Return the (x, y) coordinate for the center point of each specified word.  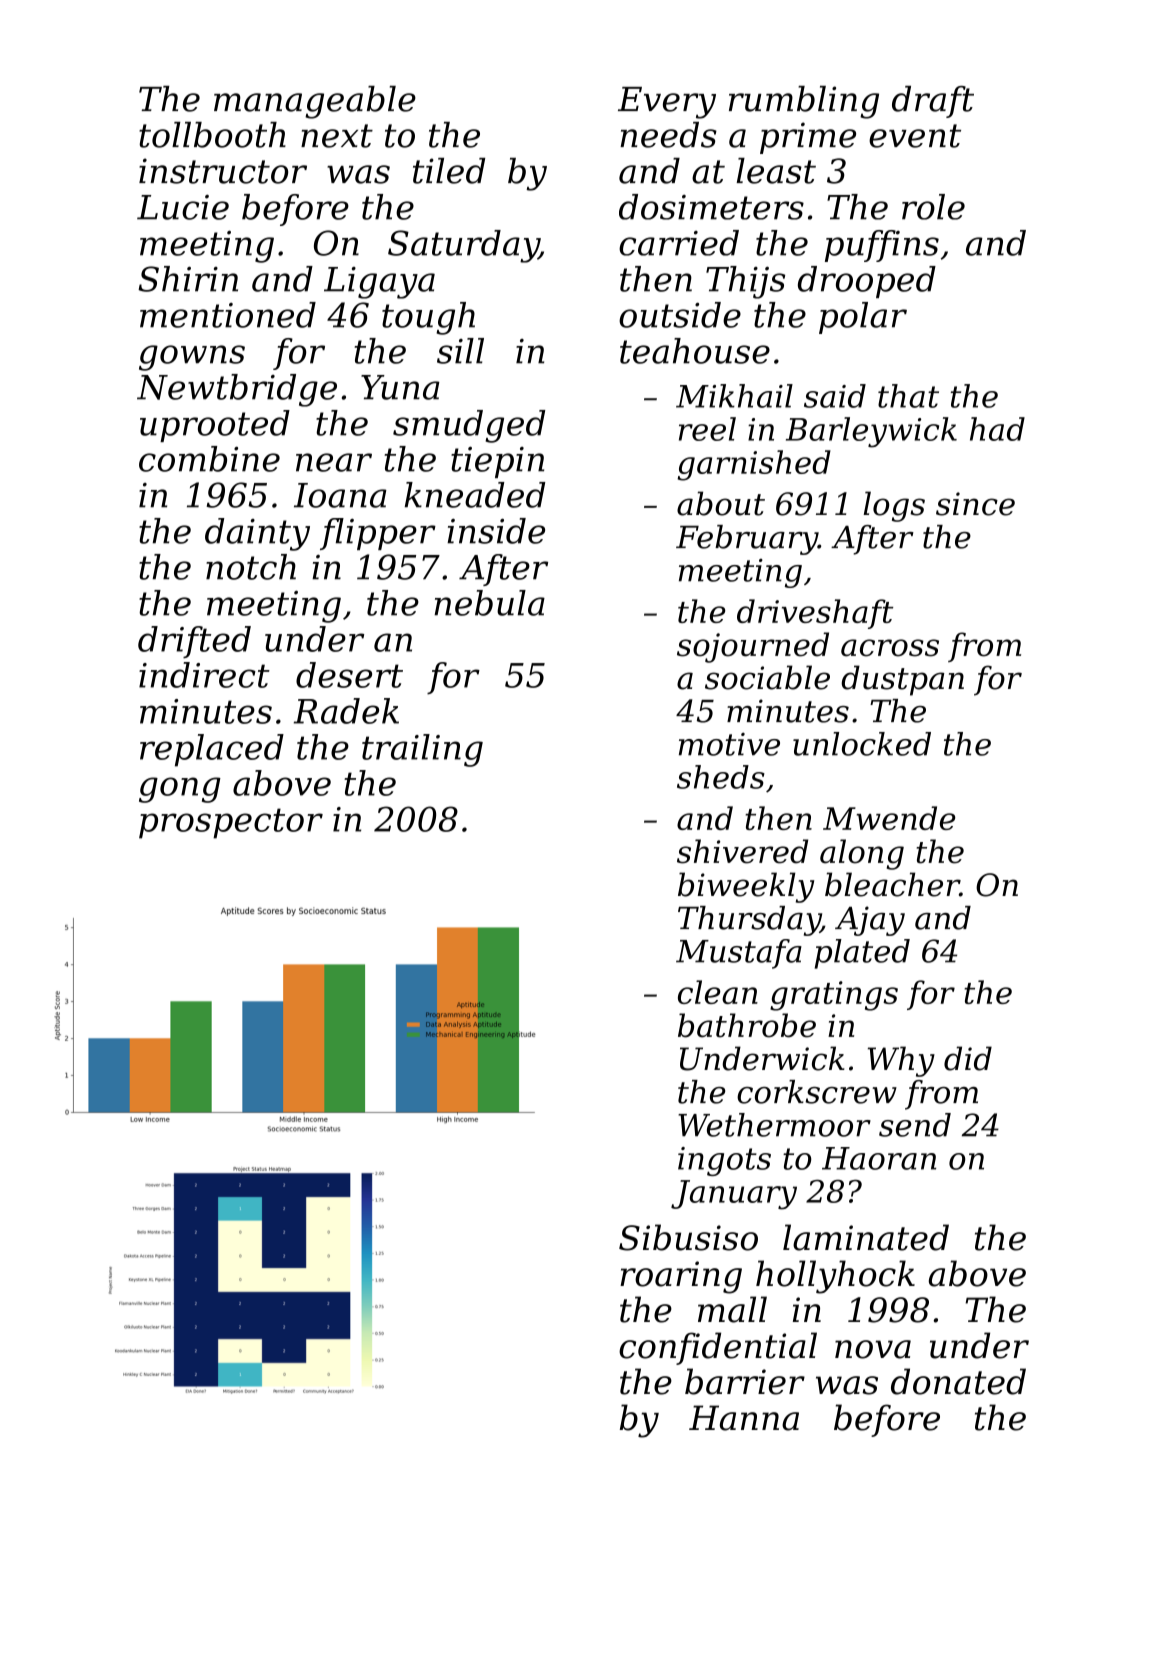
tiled (449, 171)
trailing (422, 750)
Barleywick (871, 432)
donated (958, 1381)
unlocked (862, 744)
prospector (231, 823)
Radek (346, 711)
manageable (315, 102)
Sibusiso (688, 1237)
